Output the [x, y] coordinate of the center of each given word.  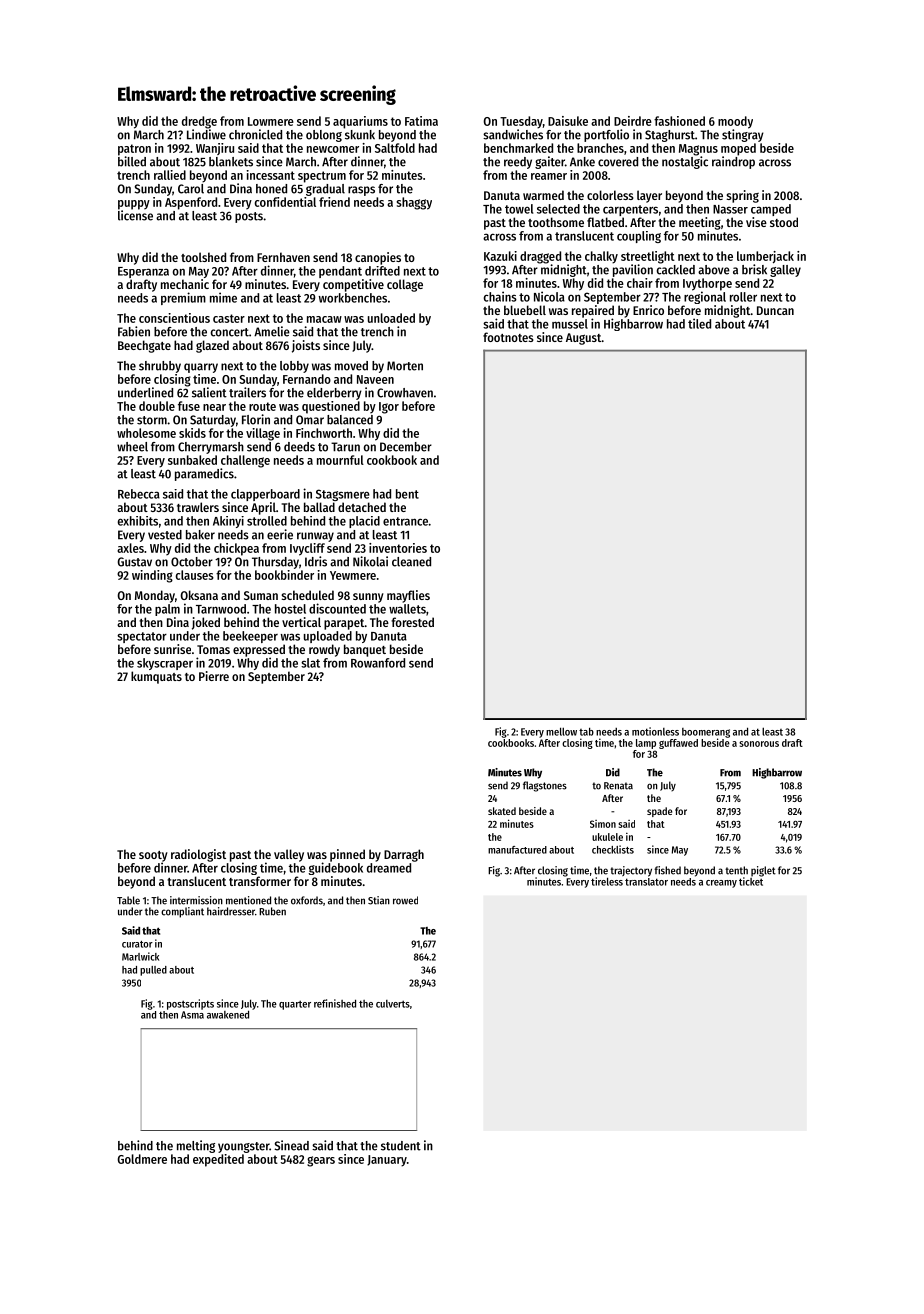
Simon [603, 824]
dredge [199, 122]
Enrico [648, 310]
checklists [613, 849]
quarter [295, 1005]
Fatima [421, 121]
